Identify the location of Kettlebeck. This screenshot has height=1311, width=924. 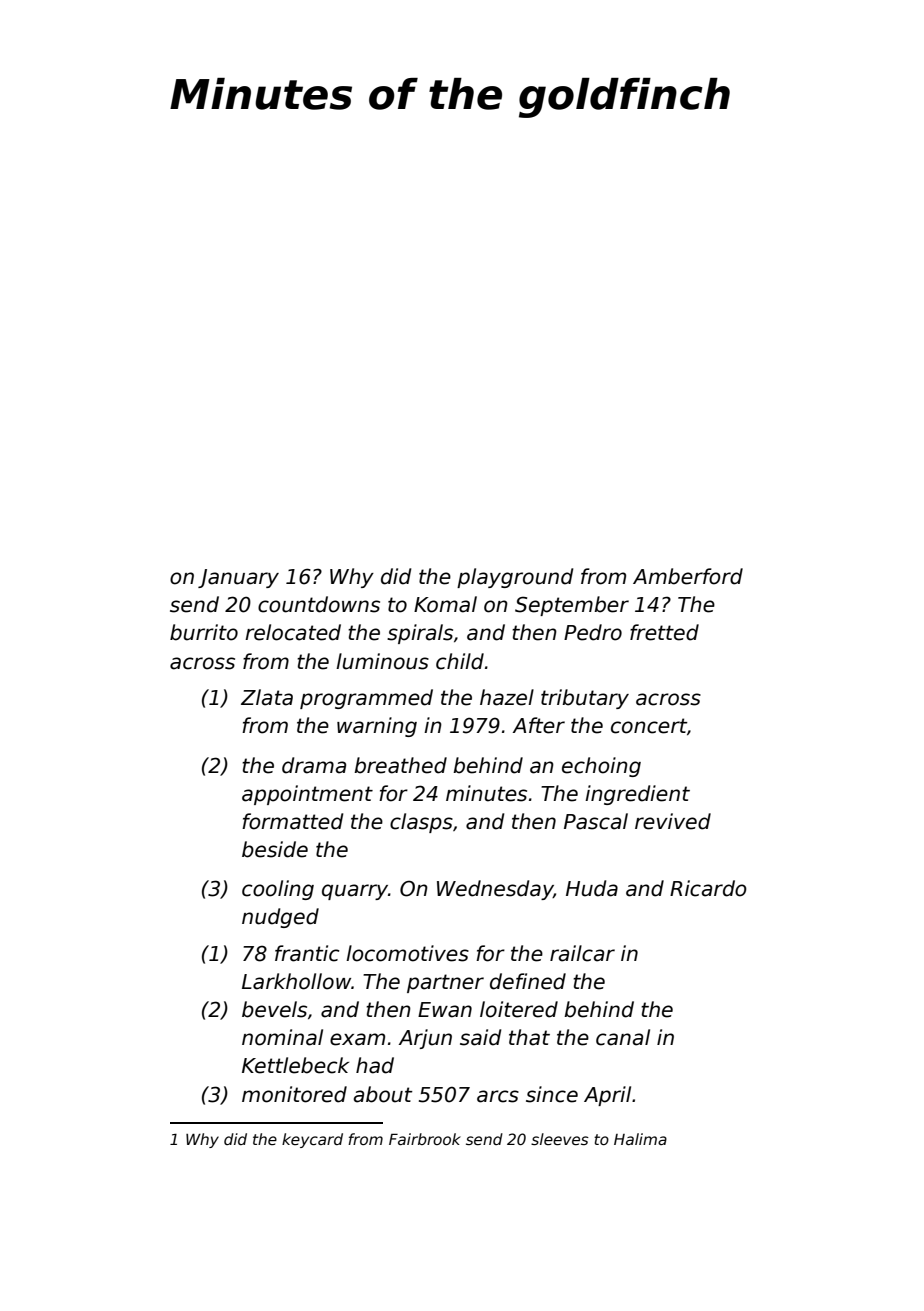
(295, 1065).
